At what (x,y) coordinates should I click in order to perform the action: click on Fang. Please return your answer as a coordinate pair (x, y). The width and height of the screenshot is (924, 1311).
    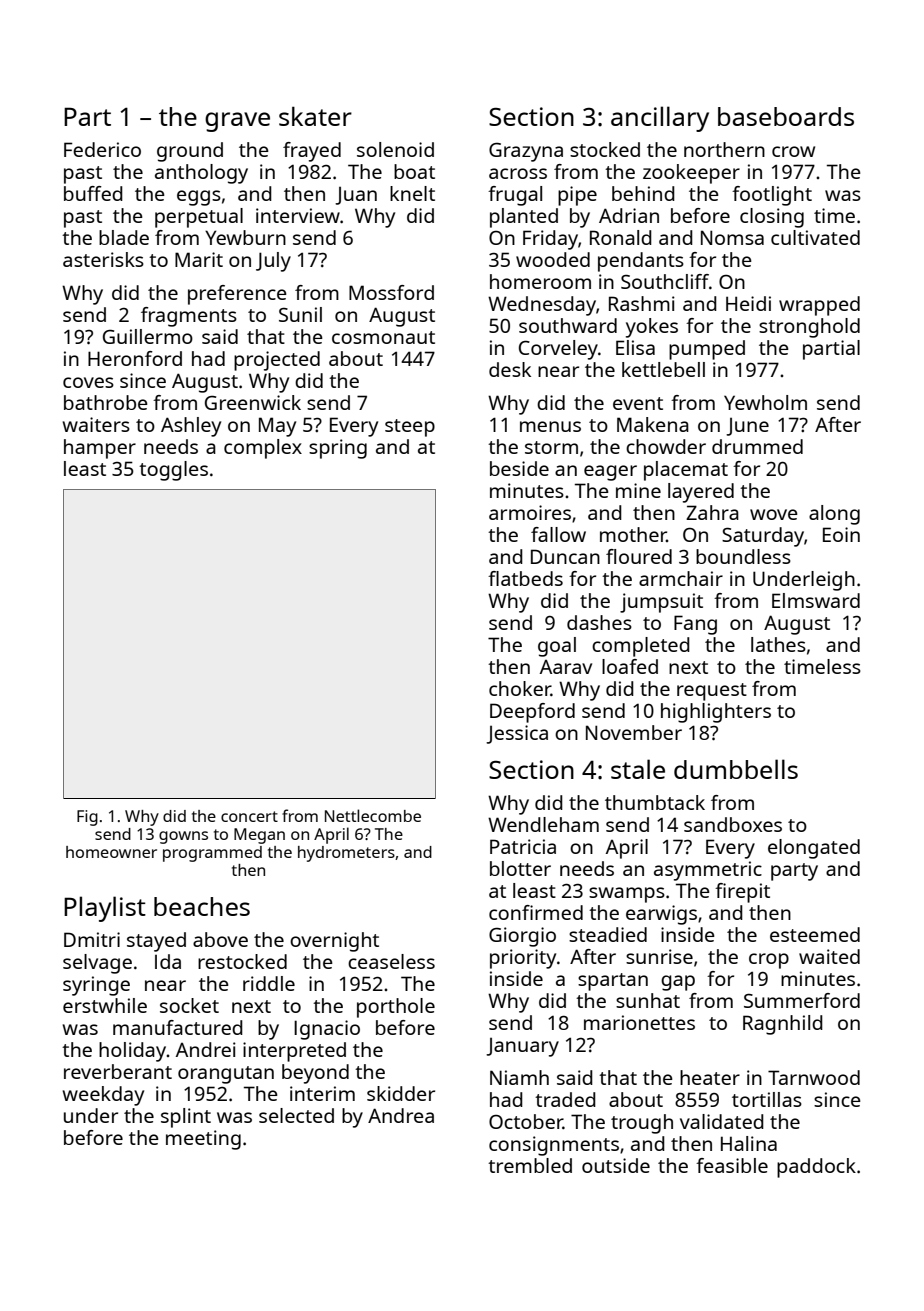
    Looking at the image, I should click on (695, 625).
